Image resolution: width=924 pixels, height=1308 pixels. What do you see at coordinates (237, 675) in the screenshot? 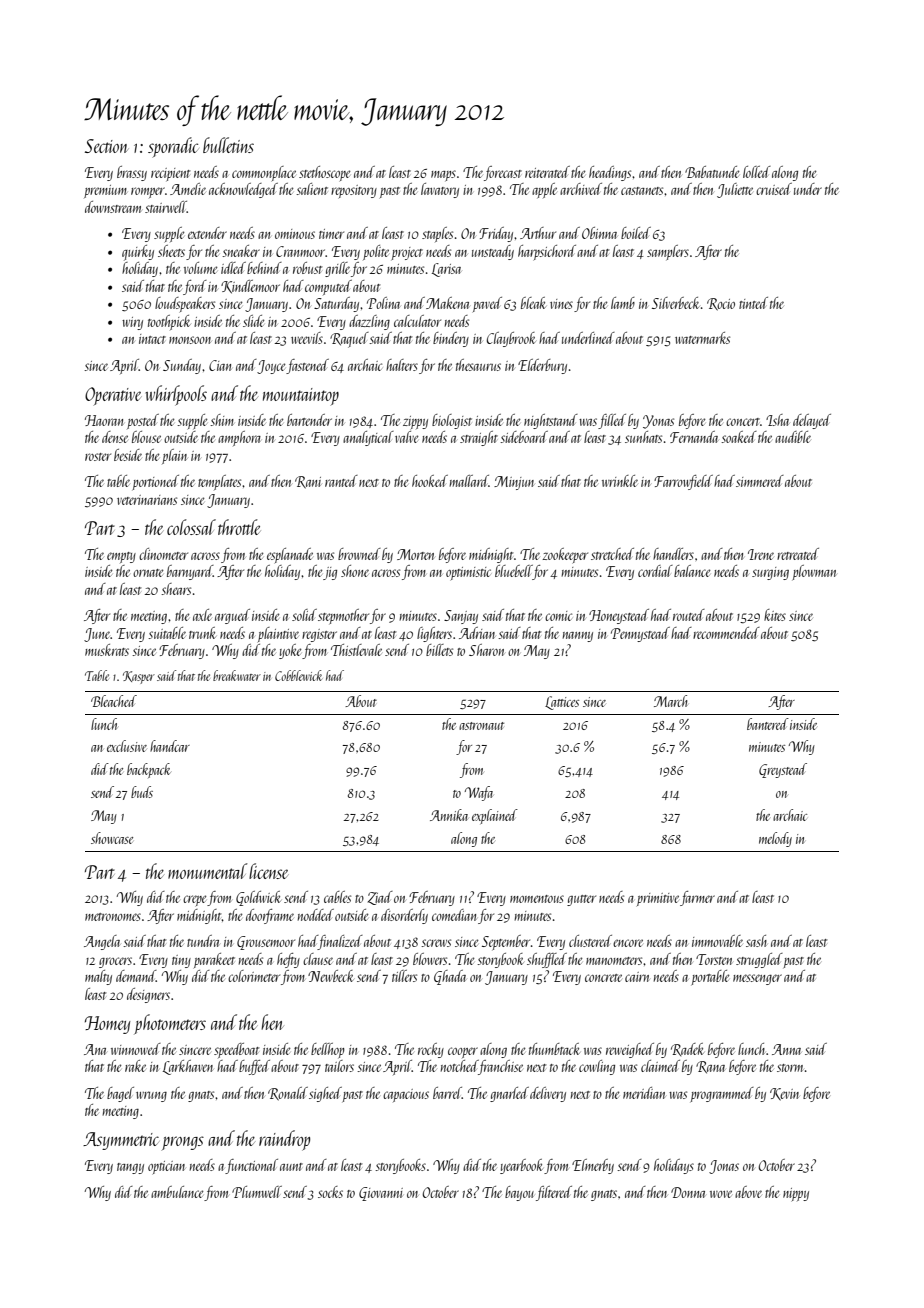
I see `breakwater` at bounding box center [237, 675].
